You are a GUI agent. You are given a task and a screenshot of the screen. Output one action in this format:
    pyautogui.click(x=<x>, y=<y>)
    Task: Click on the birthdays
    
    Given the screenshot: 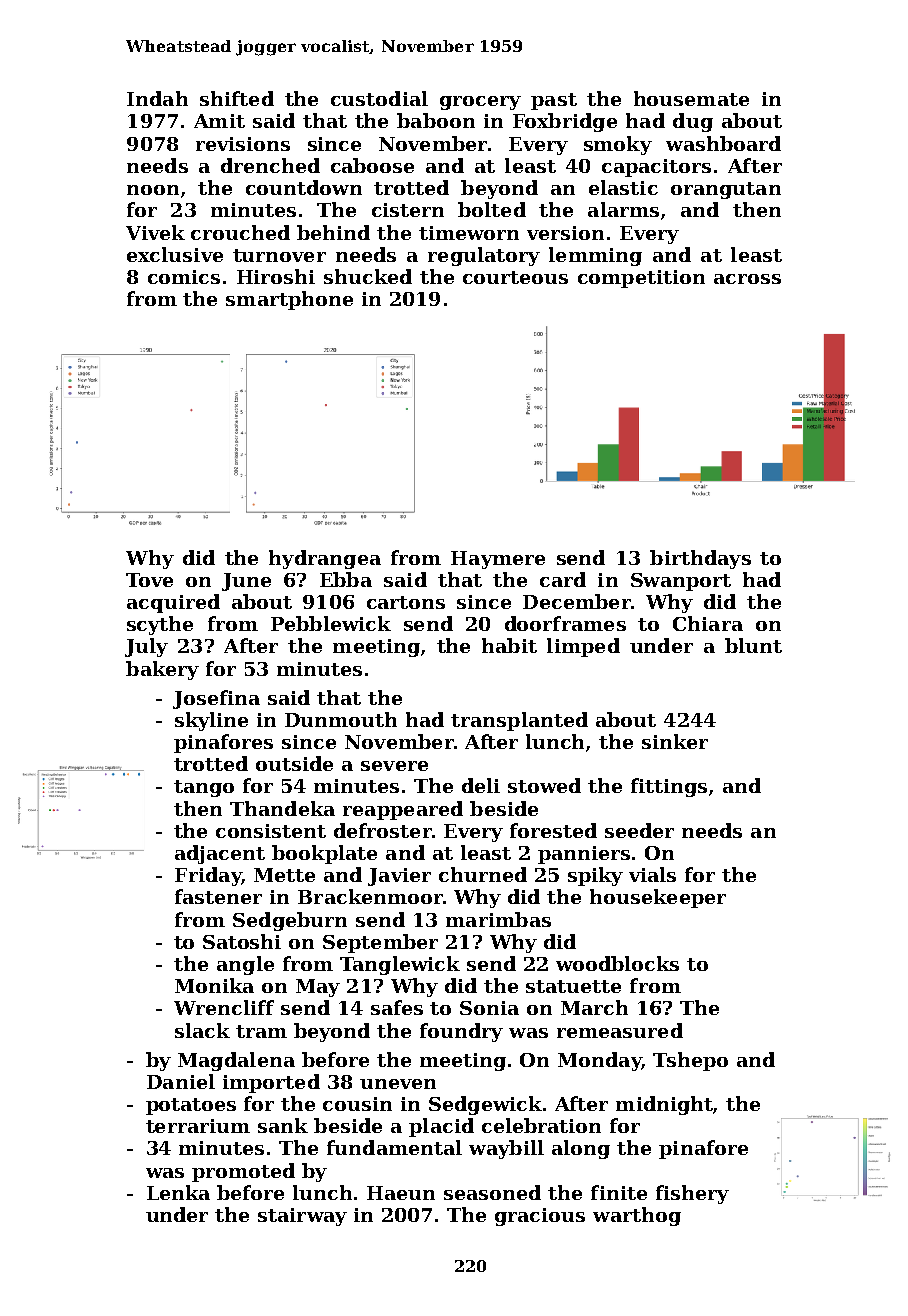 What is the action you would take?
    pyautogui.click(x=700, y=559)
